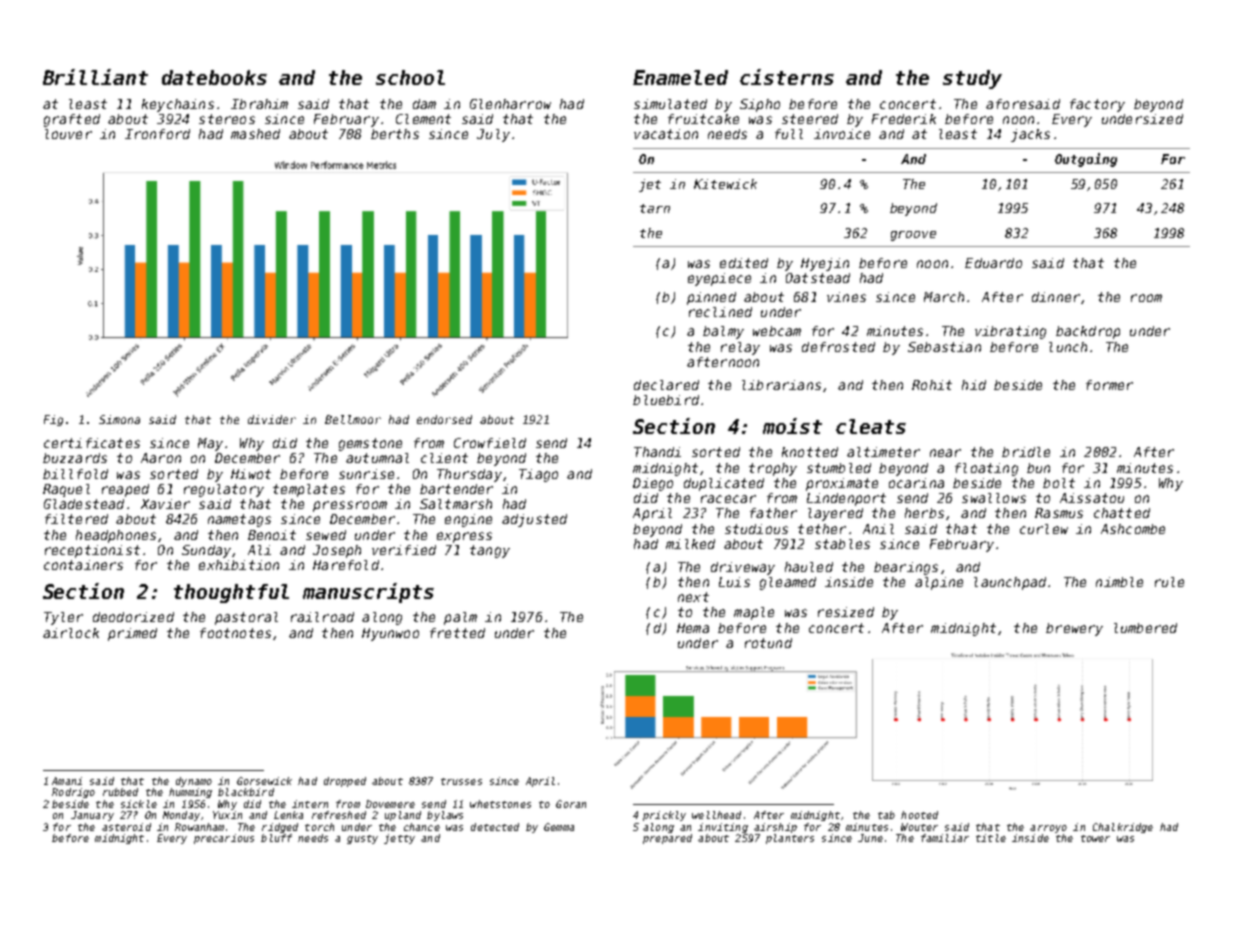 The image size is (1233, 952). I want to click on cisterns, so click(787, 77).
